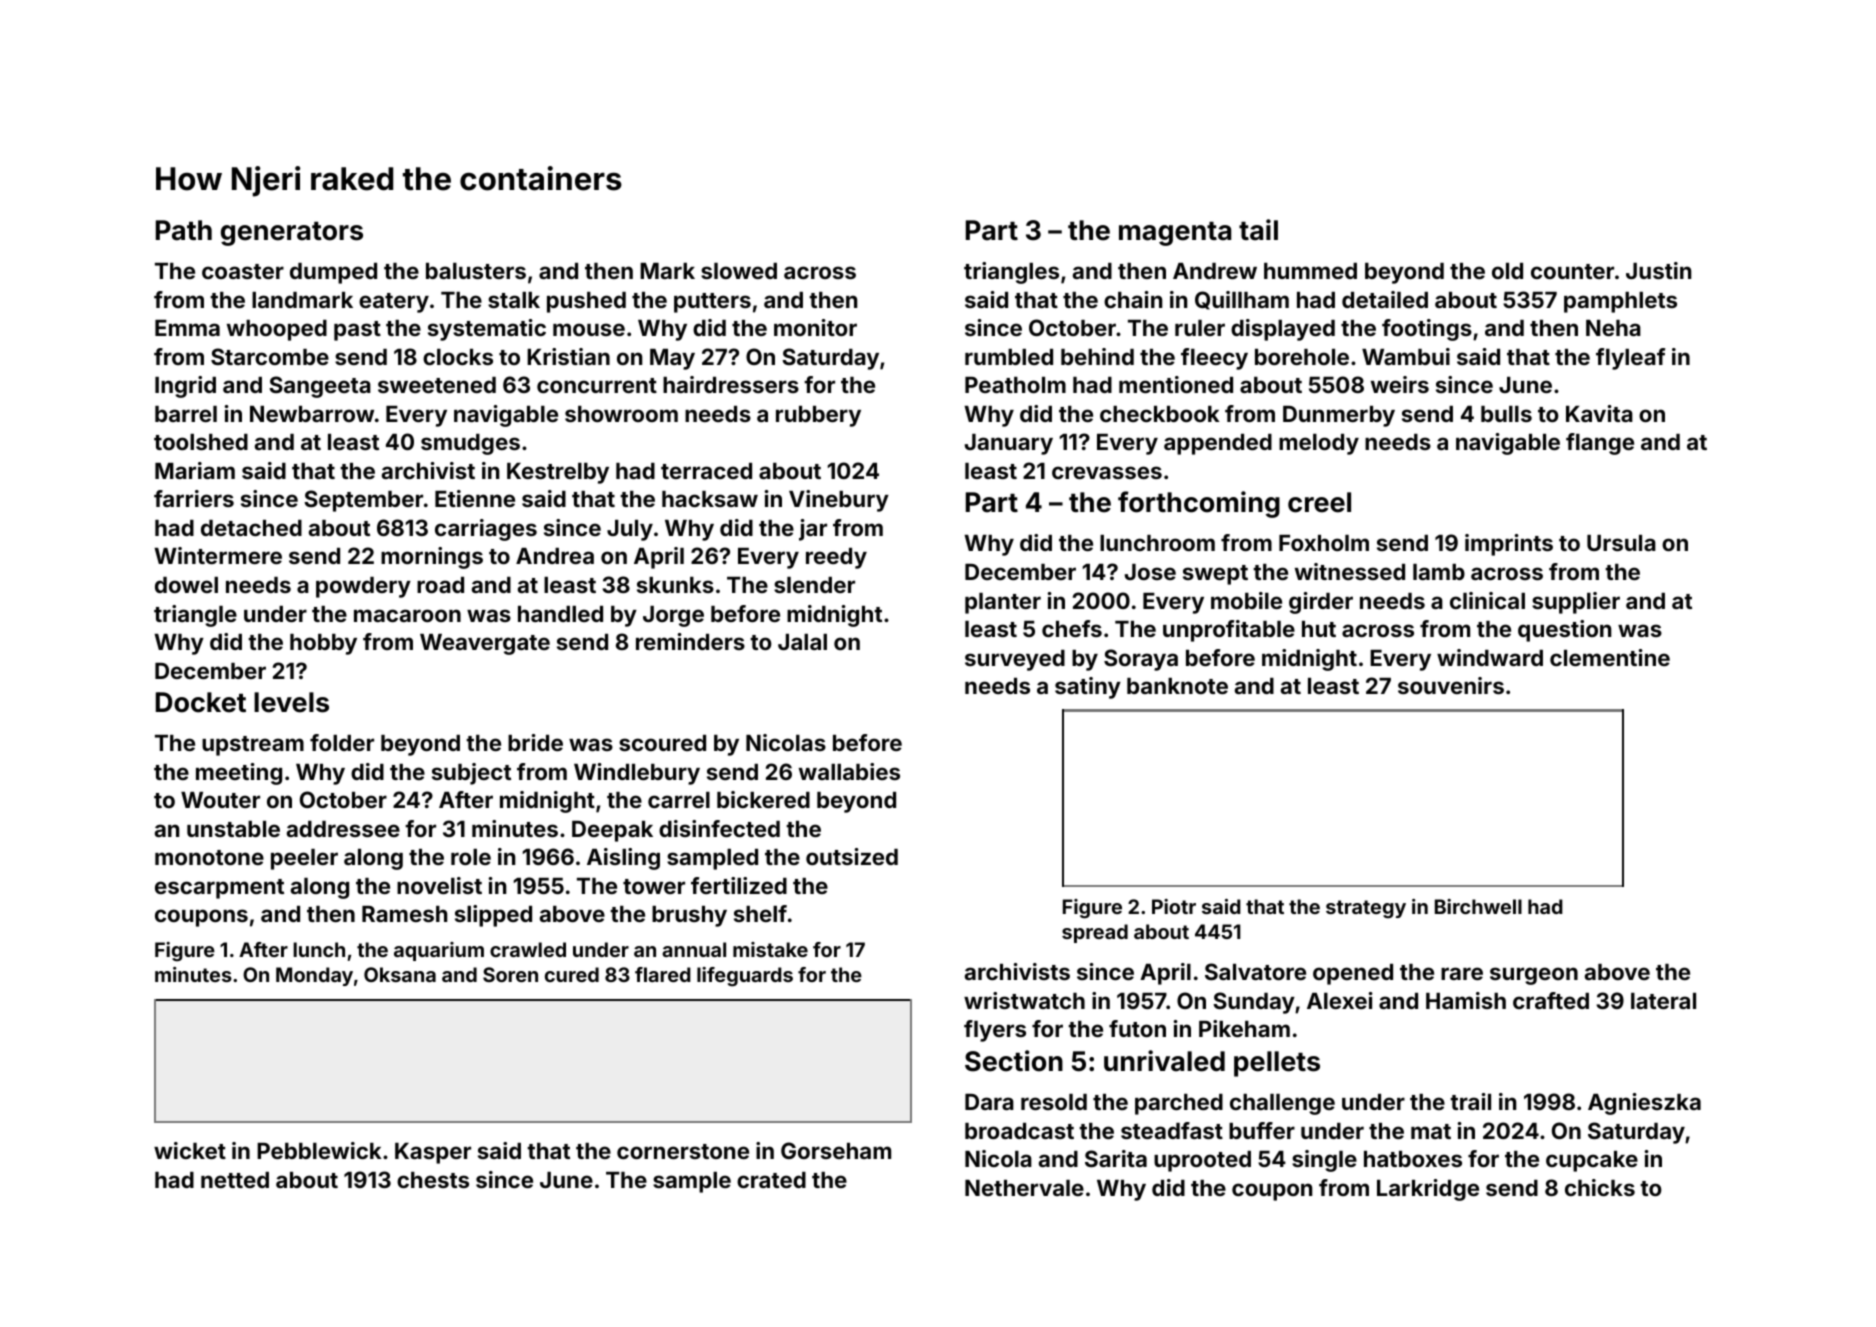 The width and height of the image is (1876, 1327). Describe the element at coordinates (186, 414) in the image. I see `barrel` at that location.
